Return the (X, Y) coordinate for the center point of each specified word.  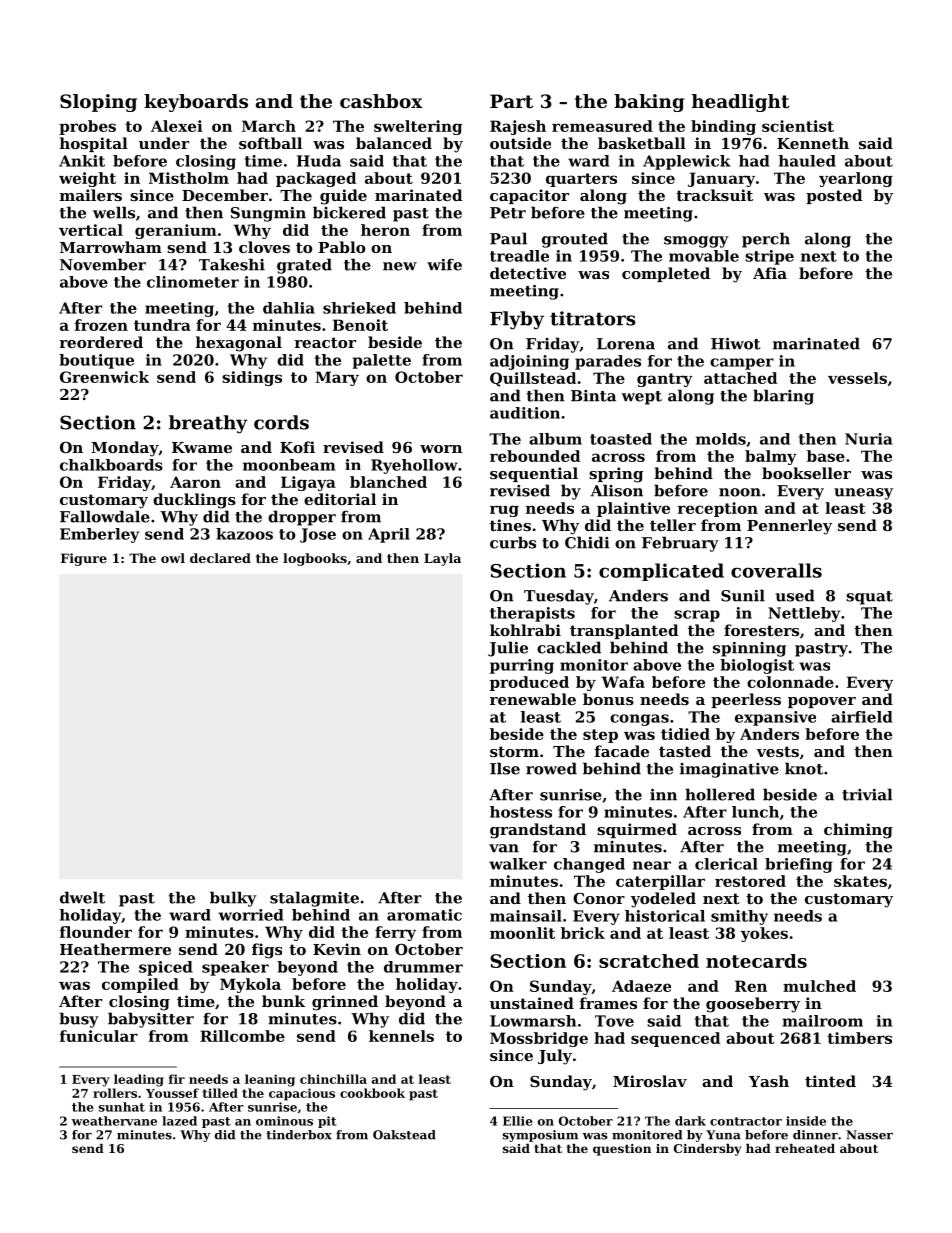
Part (511, 101)
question (622, 1150)
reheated (805, 1148)
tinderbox (299, 1135)
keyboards (196, 103)
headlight (740, 103)
